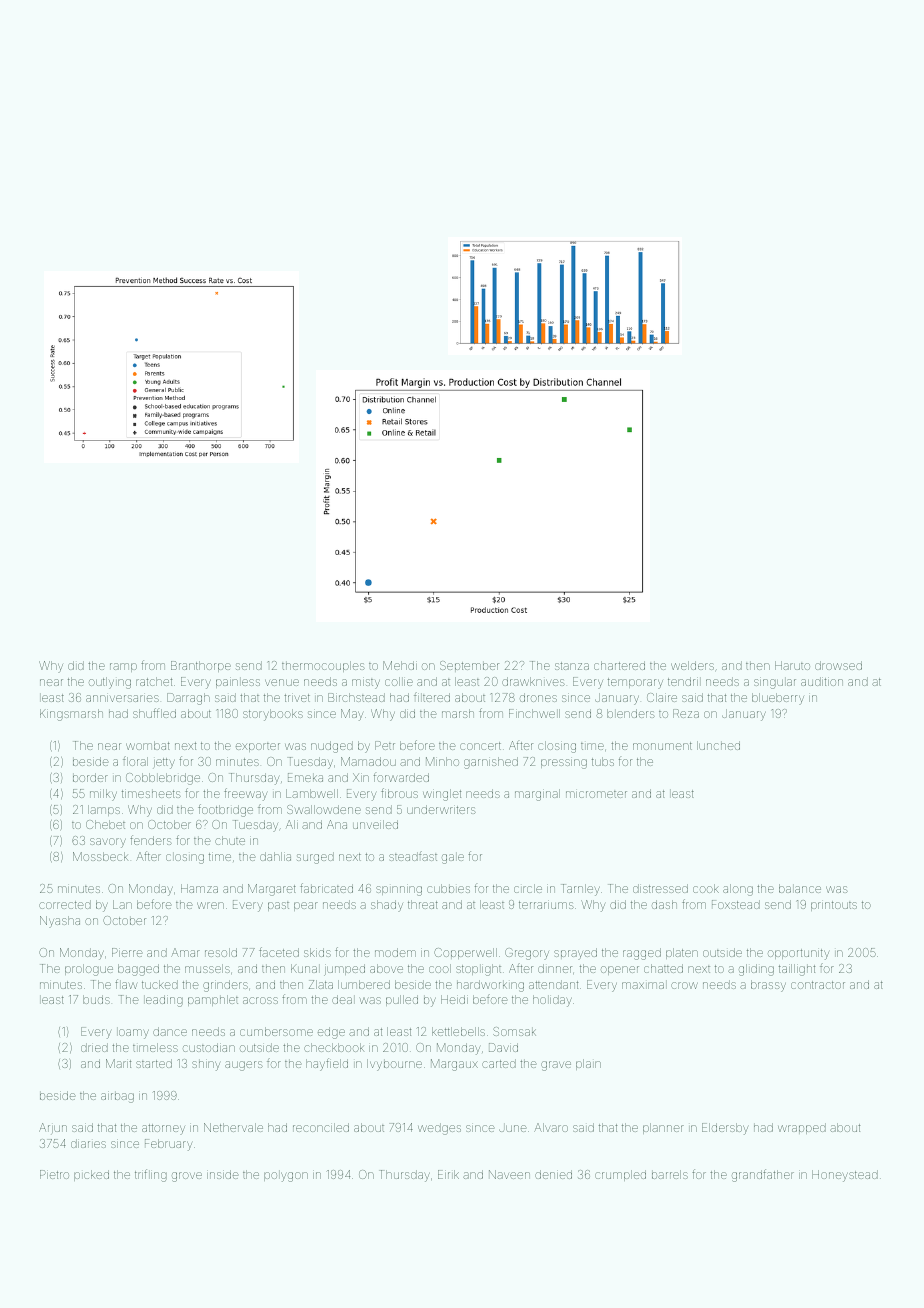  I want to click on Haruto, so click(792, 665).
